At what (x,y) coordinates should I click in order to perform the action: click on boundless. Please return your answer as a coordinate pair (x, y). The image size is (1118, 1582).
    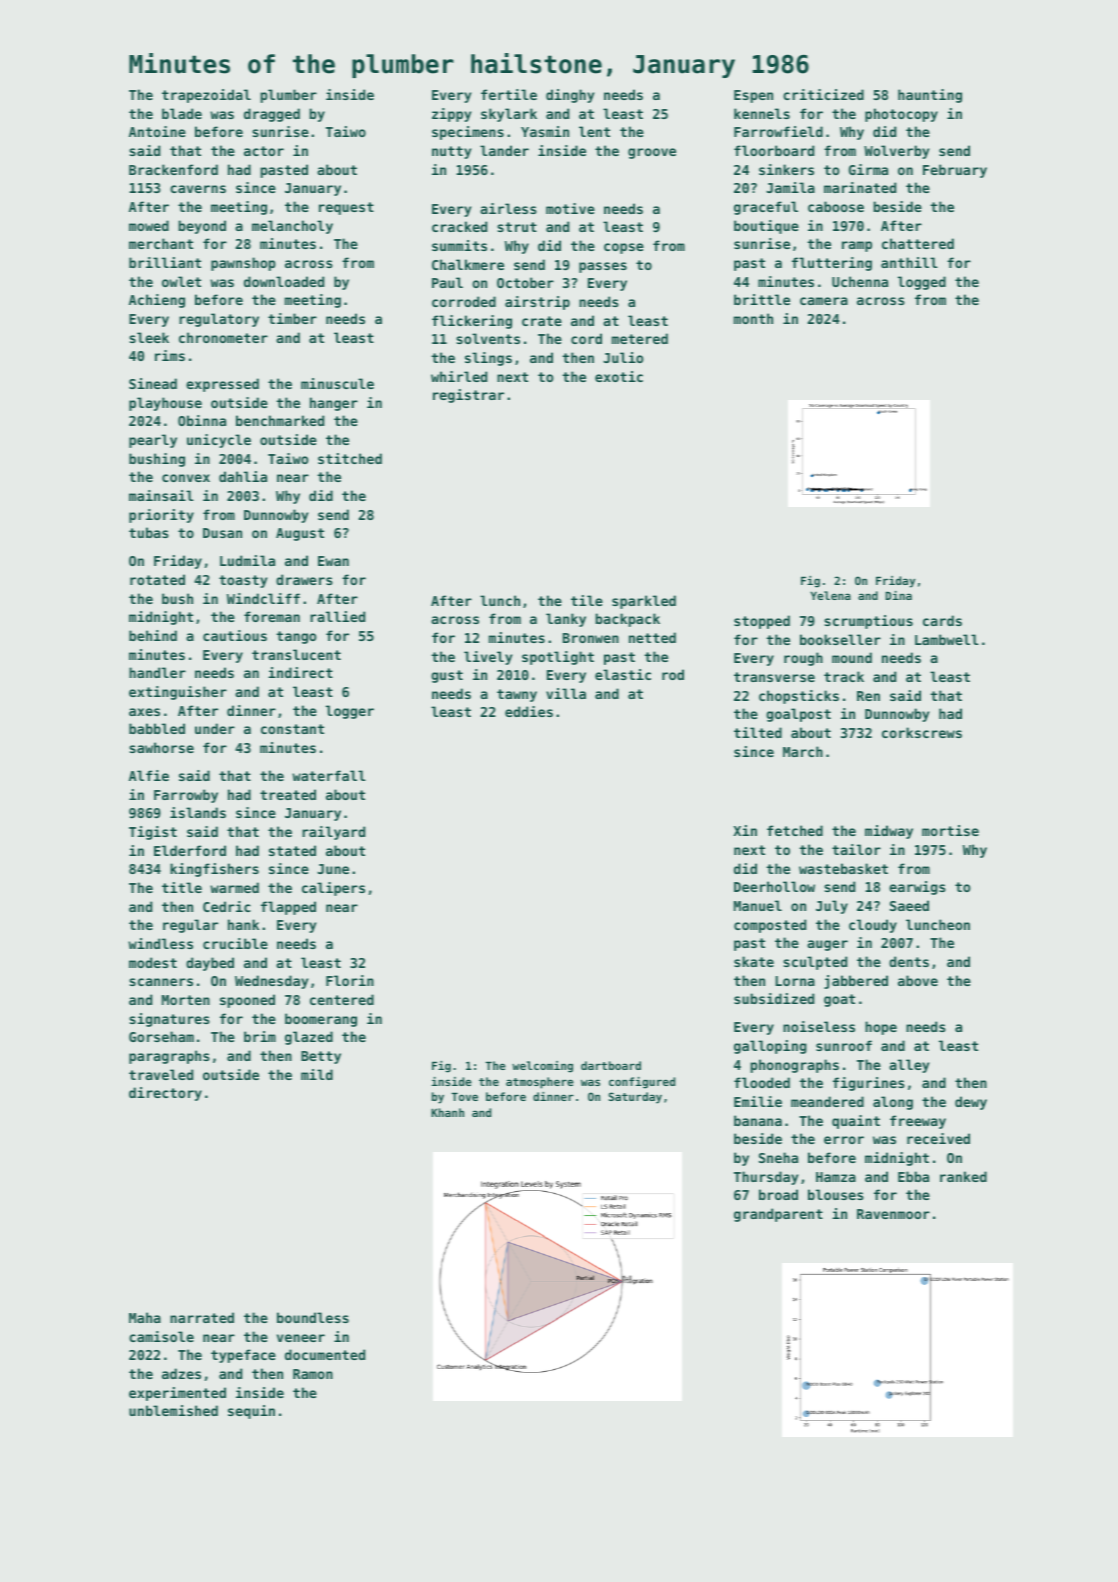
    Looking at the image, I should click on (313, 1317).
